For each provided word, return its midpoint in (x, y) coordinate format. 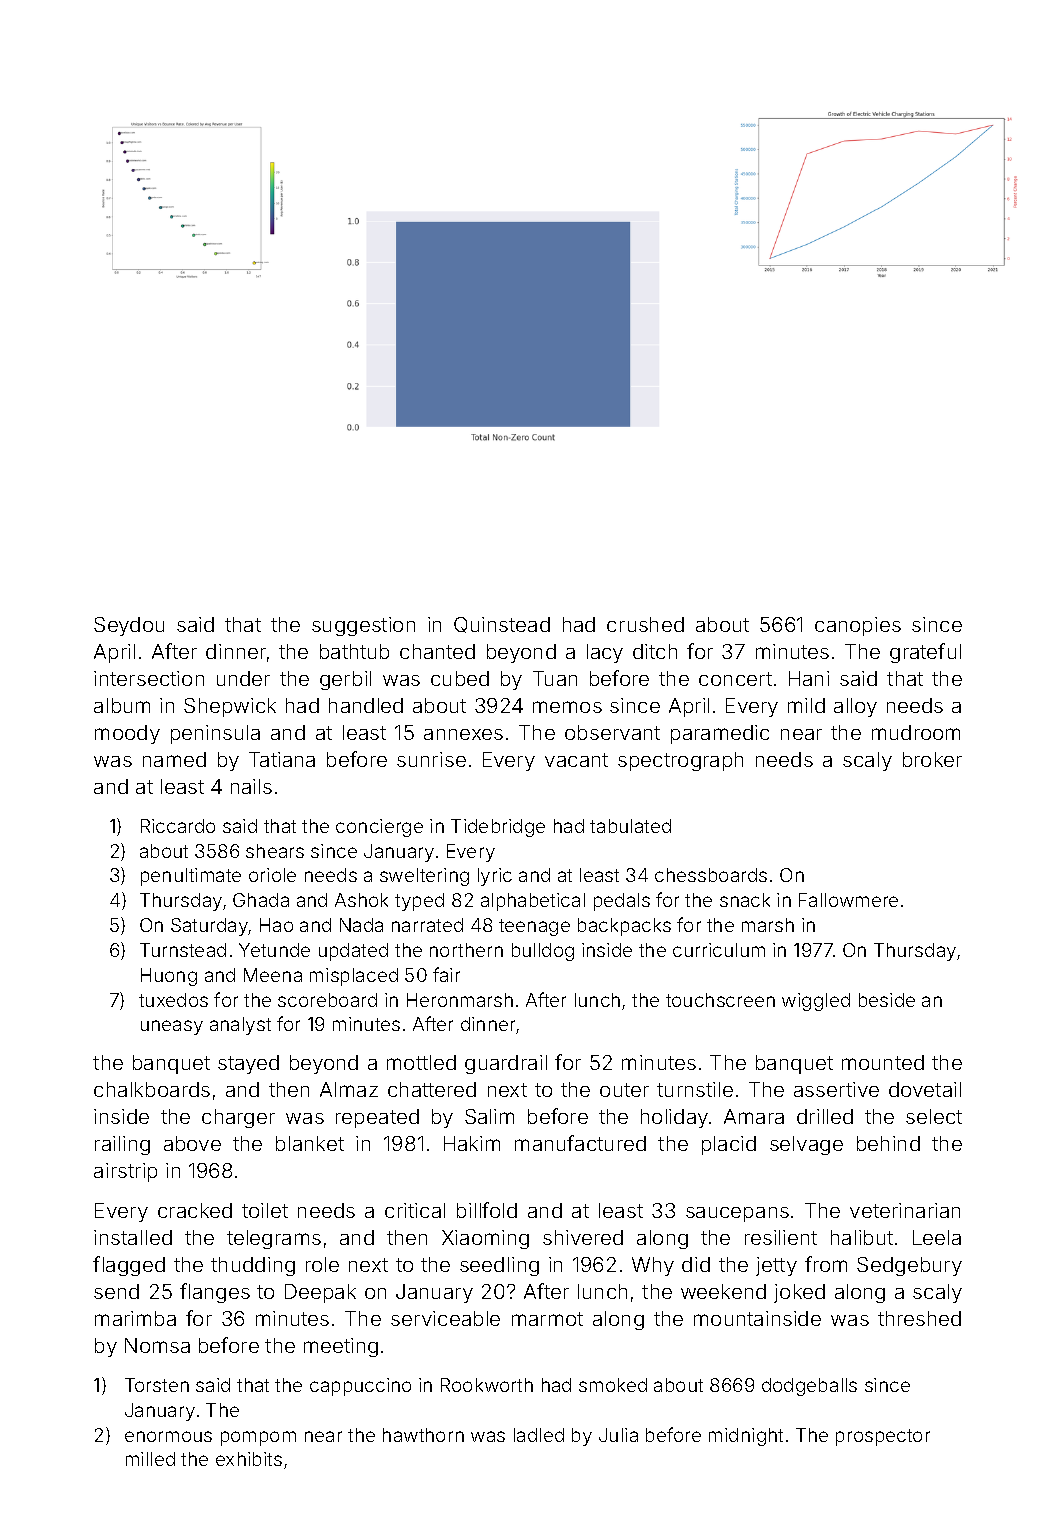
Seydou (129, 626)
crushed (645, 624)
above (192, 1143)
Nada (361, 925)
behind (888, 1143)
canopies (858, 626)
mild (806, 705)
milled (150, 1459)
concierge (379, 828)
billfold (487, 1210)
